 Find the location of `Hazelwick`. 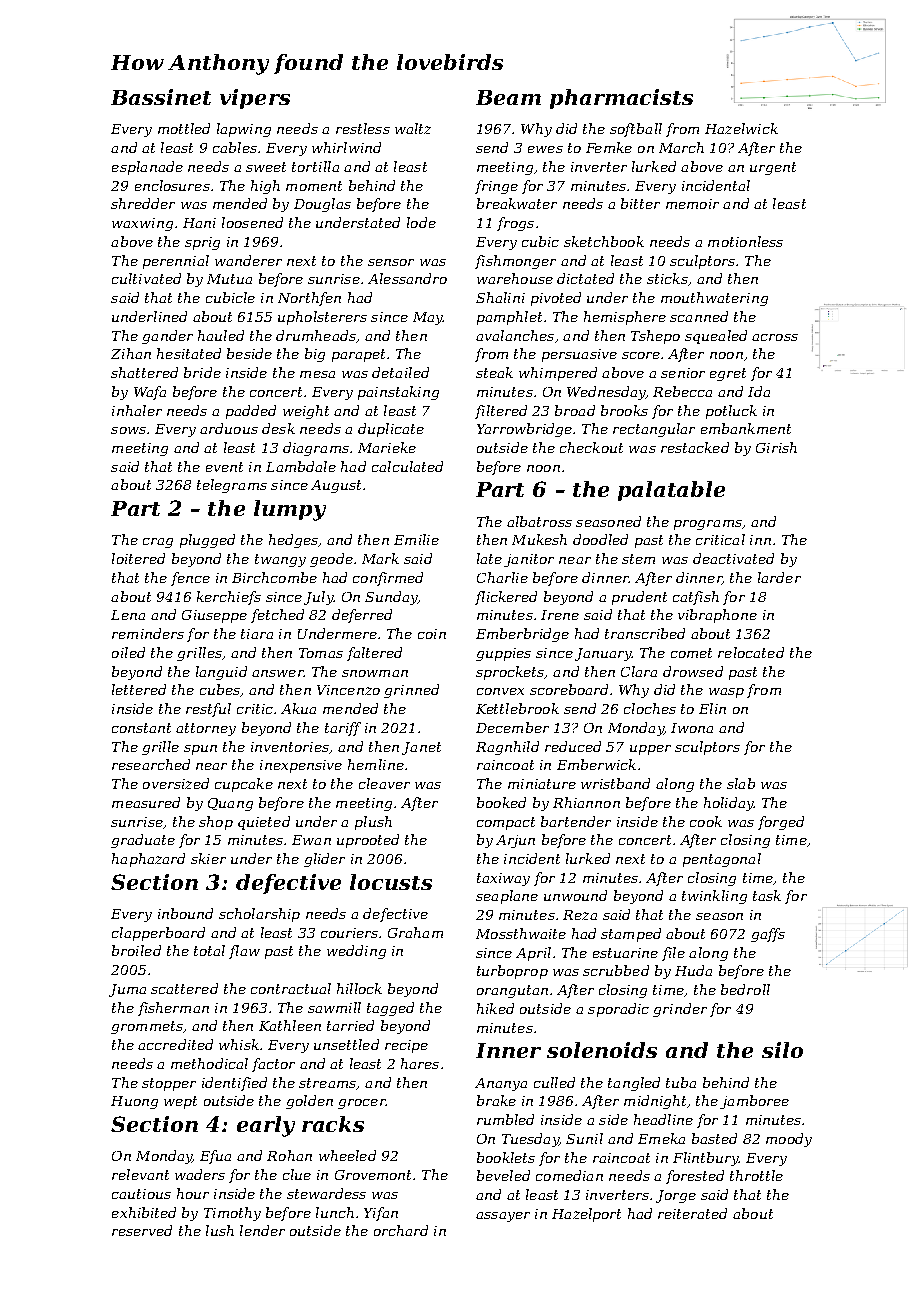

Hazelwick is located at coordinates (741, 128).
